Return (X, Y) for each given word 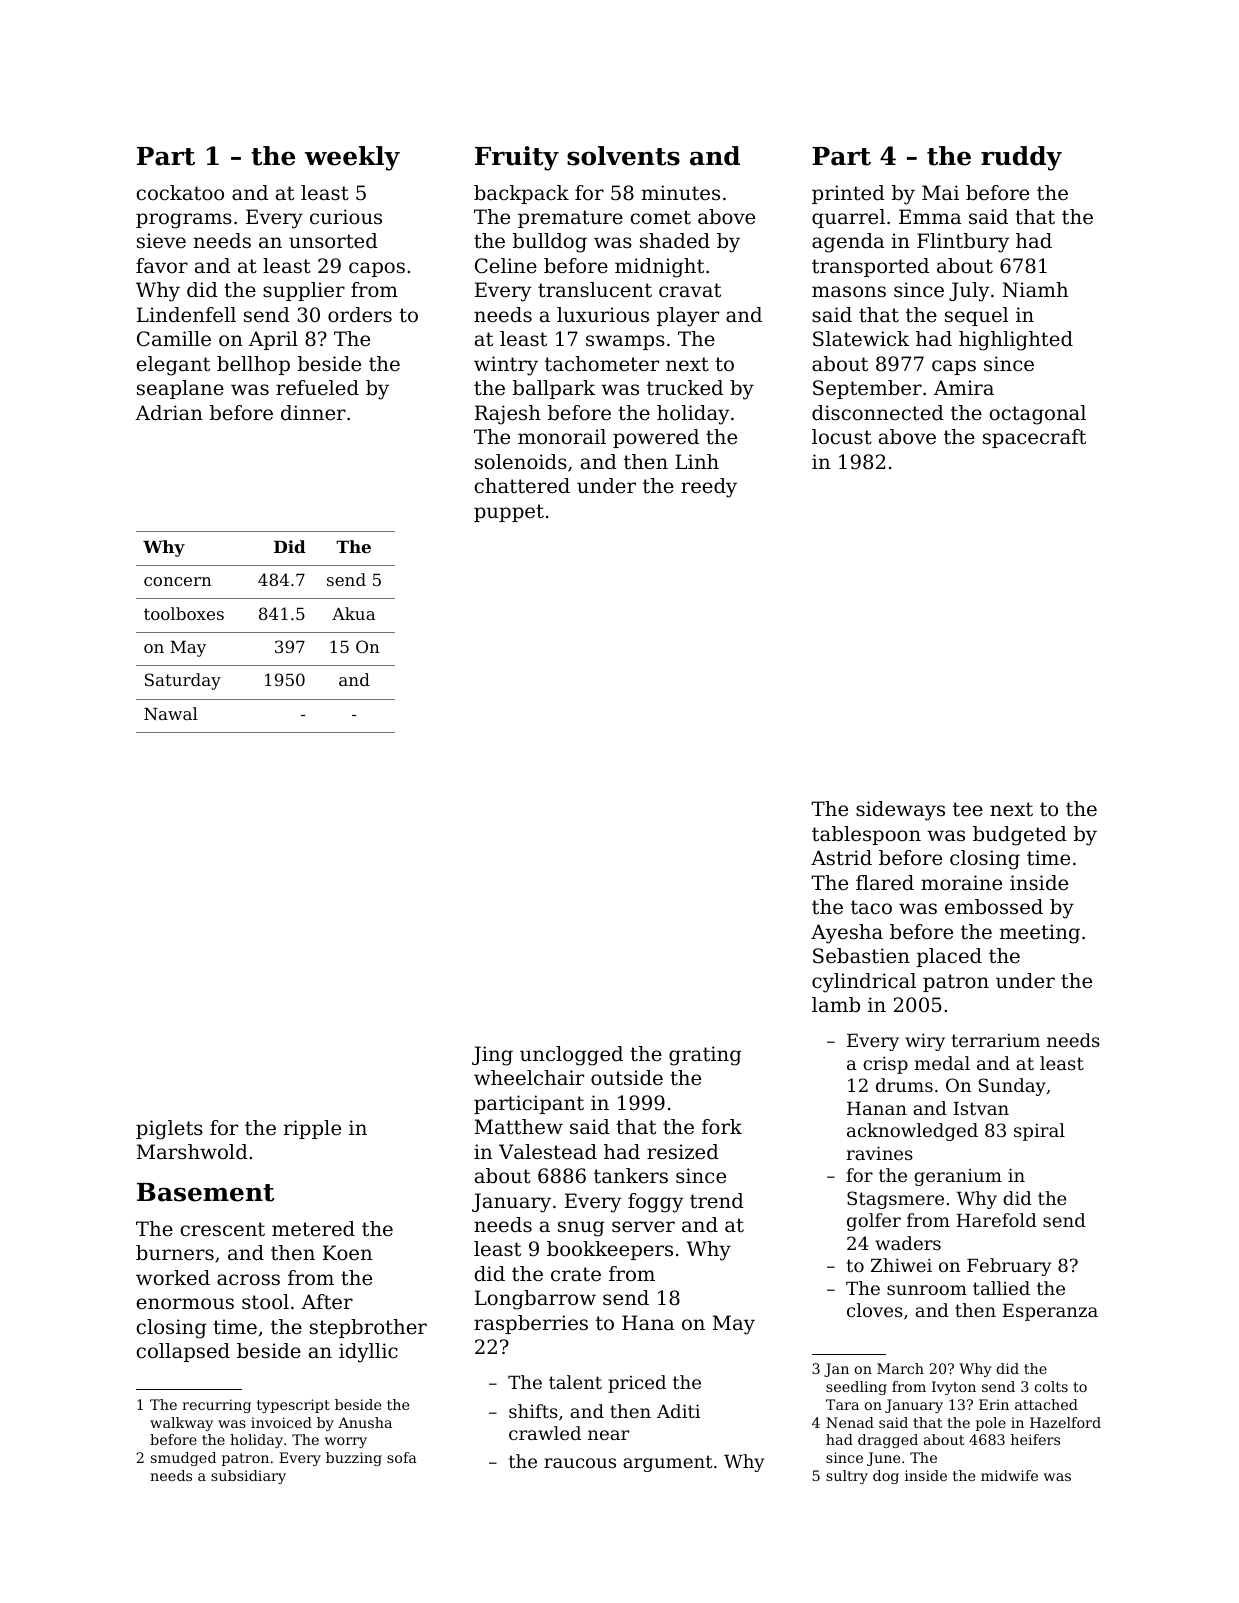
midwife (1009, 1475)
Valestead (548, 1152)
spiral (1039, 1132)
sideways (900, 811)
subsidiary (248, 1477)
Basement (206, 1192)
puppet (509, 513)
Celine (506, 266)
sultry (847, 1477)
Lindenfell (186, 315)
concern (178, 581)
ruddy (1021, 158)
